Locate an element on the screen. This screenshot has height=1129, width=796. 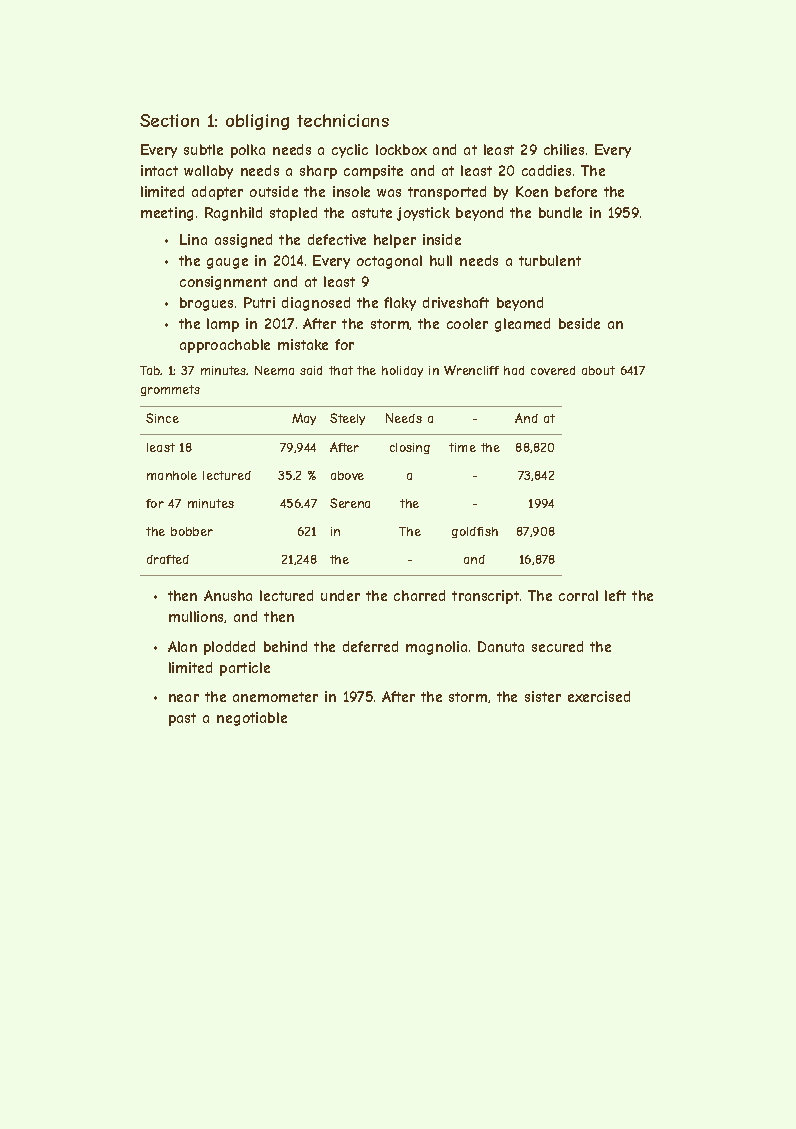
assigned is located at coordinates (243, 241).
